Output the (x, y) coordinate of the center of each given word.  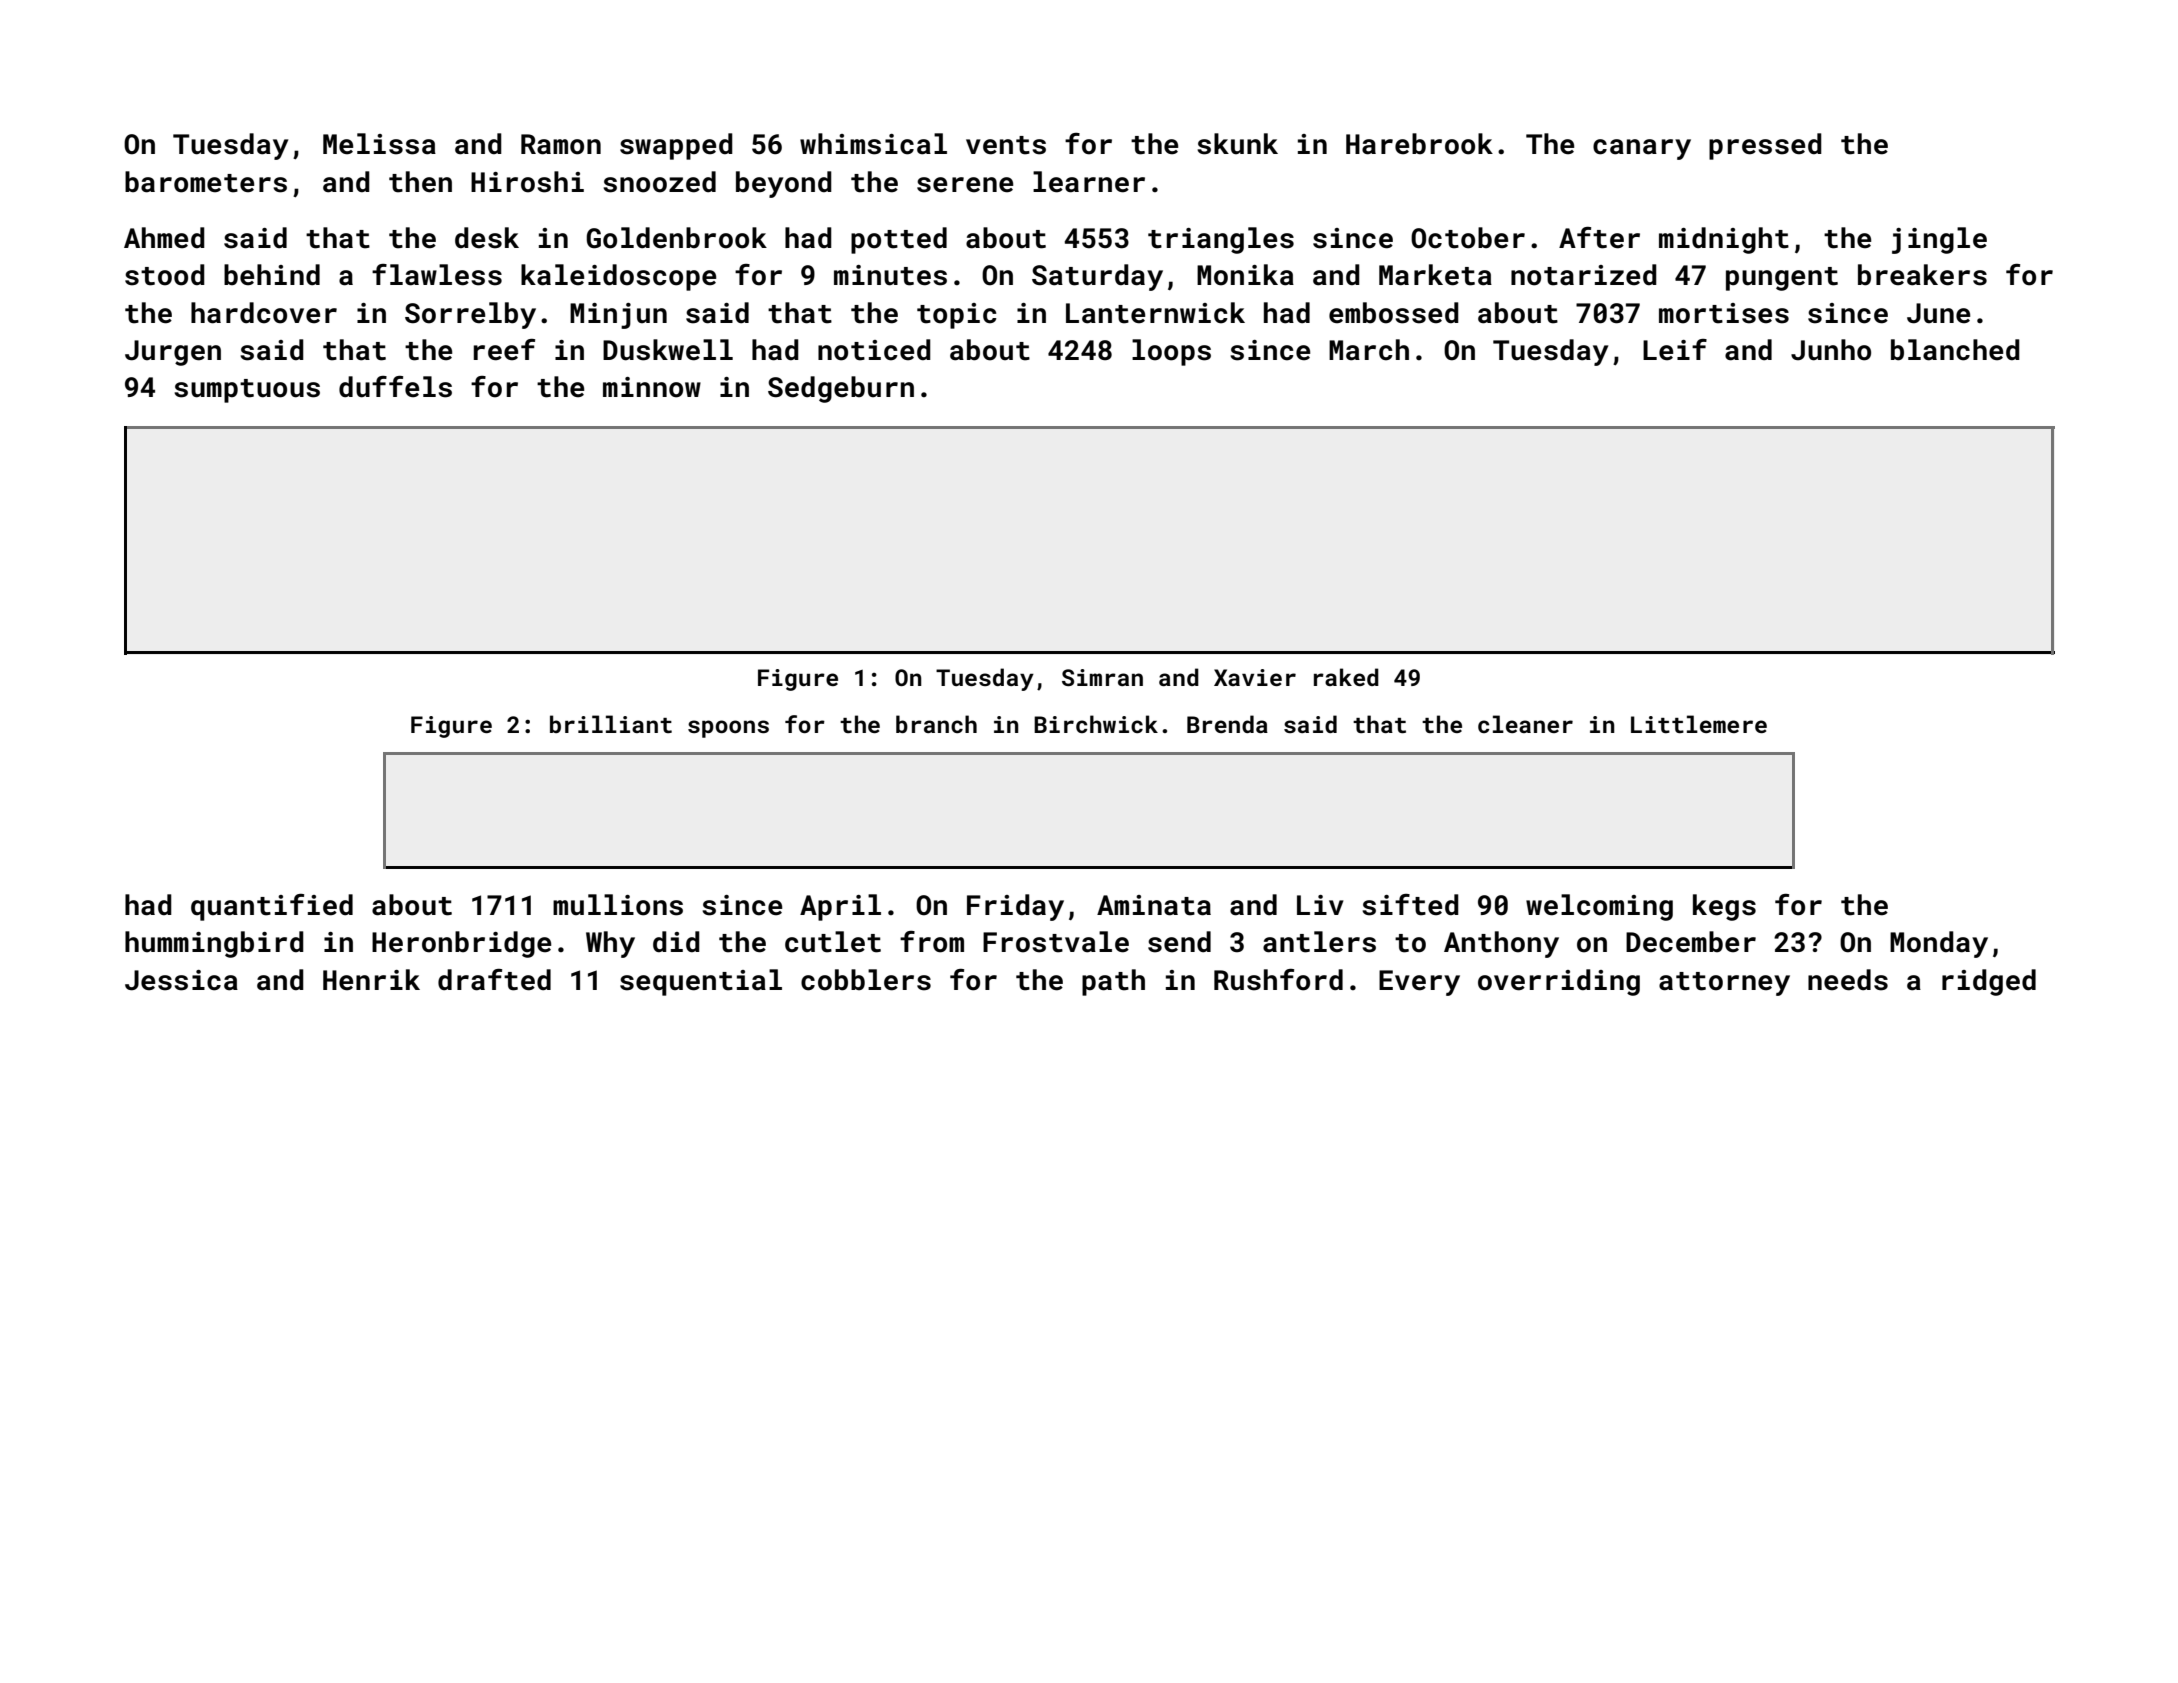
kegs (1724, 907)
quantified (272, 907)
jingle (1939, 240)
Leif (1675, 350)
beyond (784, 184)
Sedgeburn (841, 389)
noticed (874, 350)
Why (610, 944)
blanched (1955, 350)
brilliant (611, 724)
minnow (652, 387)
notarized (1584, 275)
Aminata (1154, 905)
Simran (1102, 677)
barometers (206, 182)
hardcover (264, 313)
